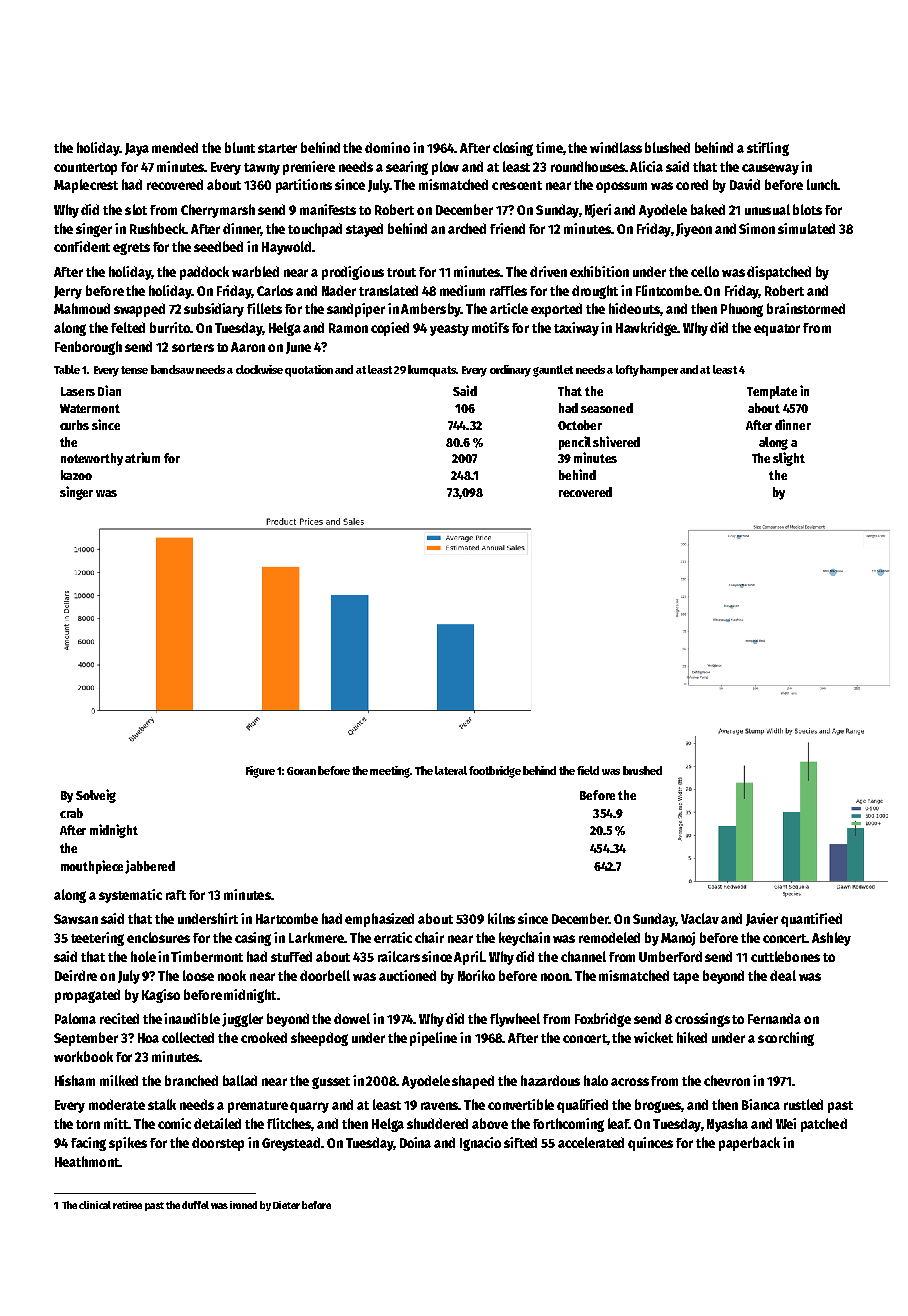  I want to click on Figure, so click(260, 772).
